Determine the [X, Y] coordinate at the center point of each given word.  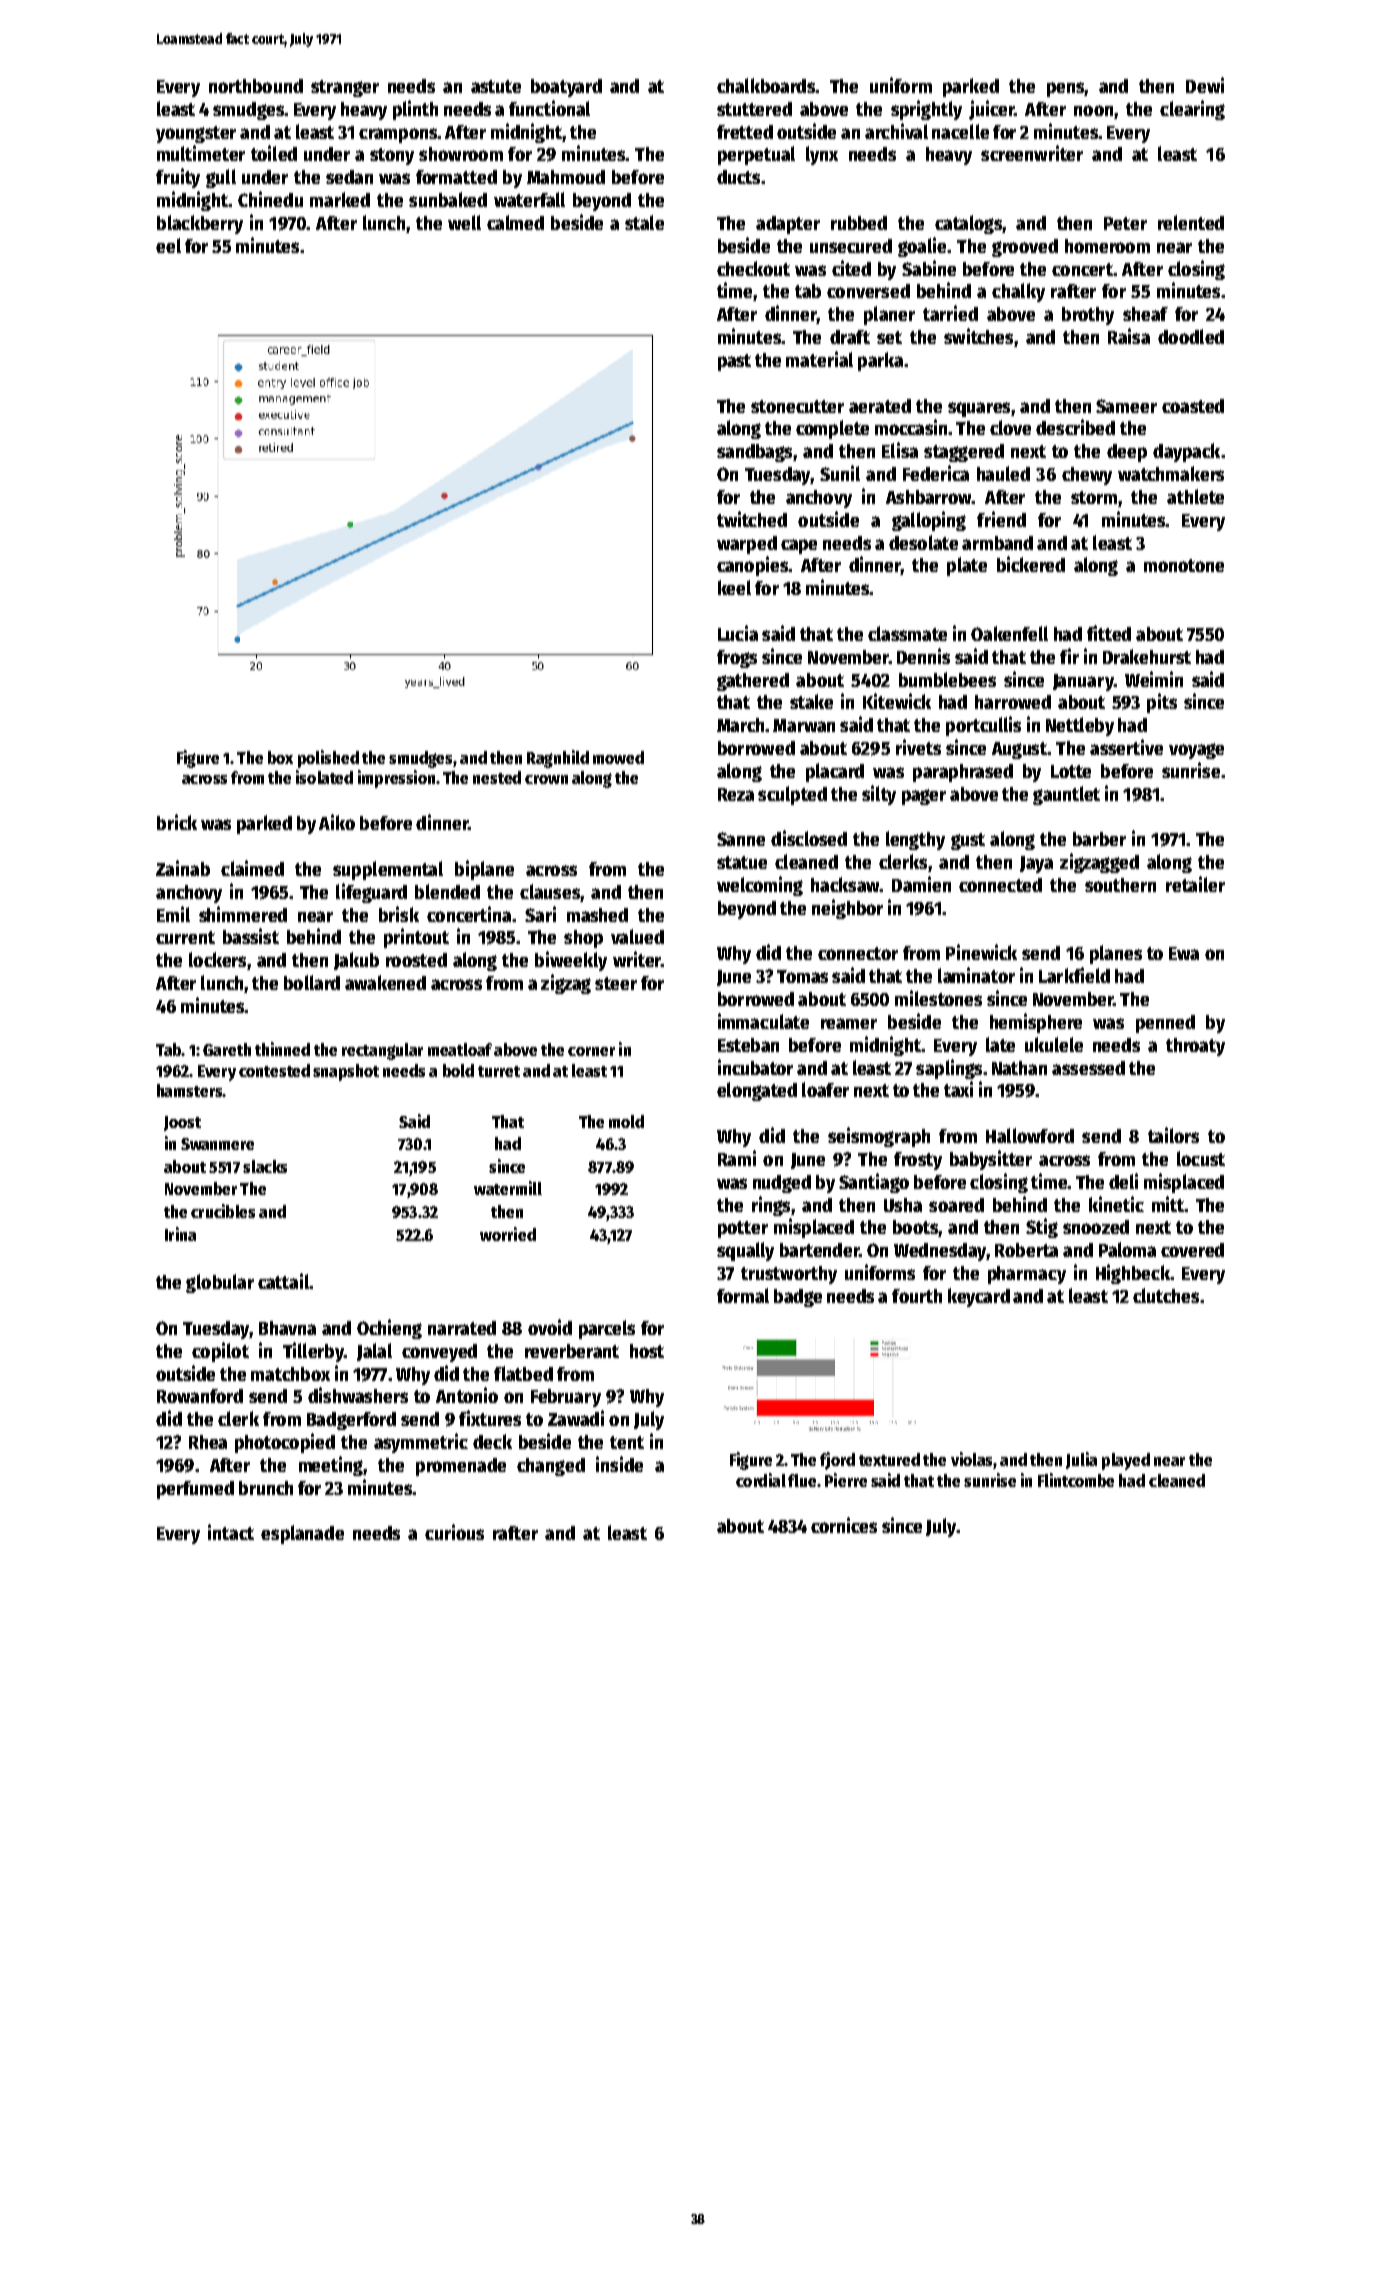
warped [747, 545]
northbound [256, 86]
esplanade [302, 1534]
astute [496, 86]
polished [328, 759]
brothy [1088, 316]
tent [627, 1442]
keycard [979, 1297]
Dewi [1205, 85]
